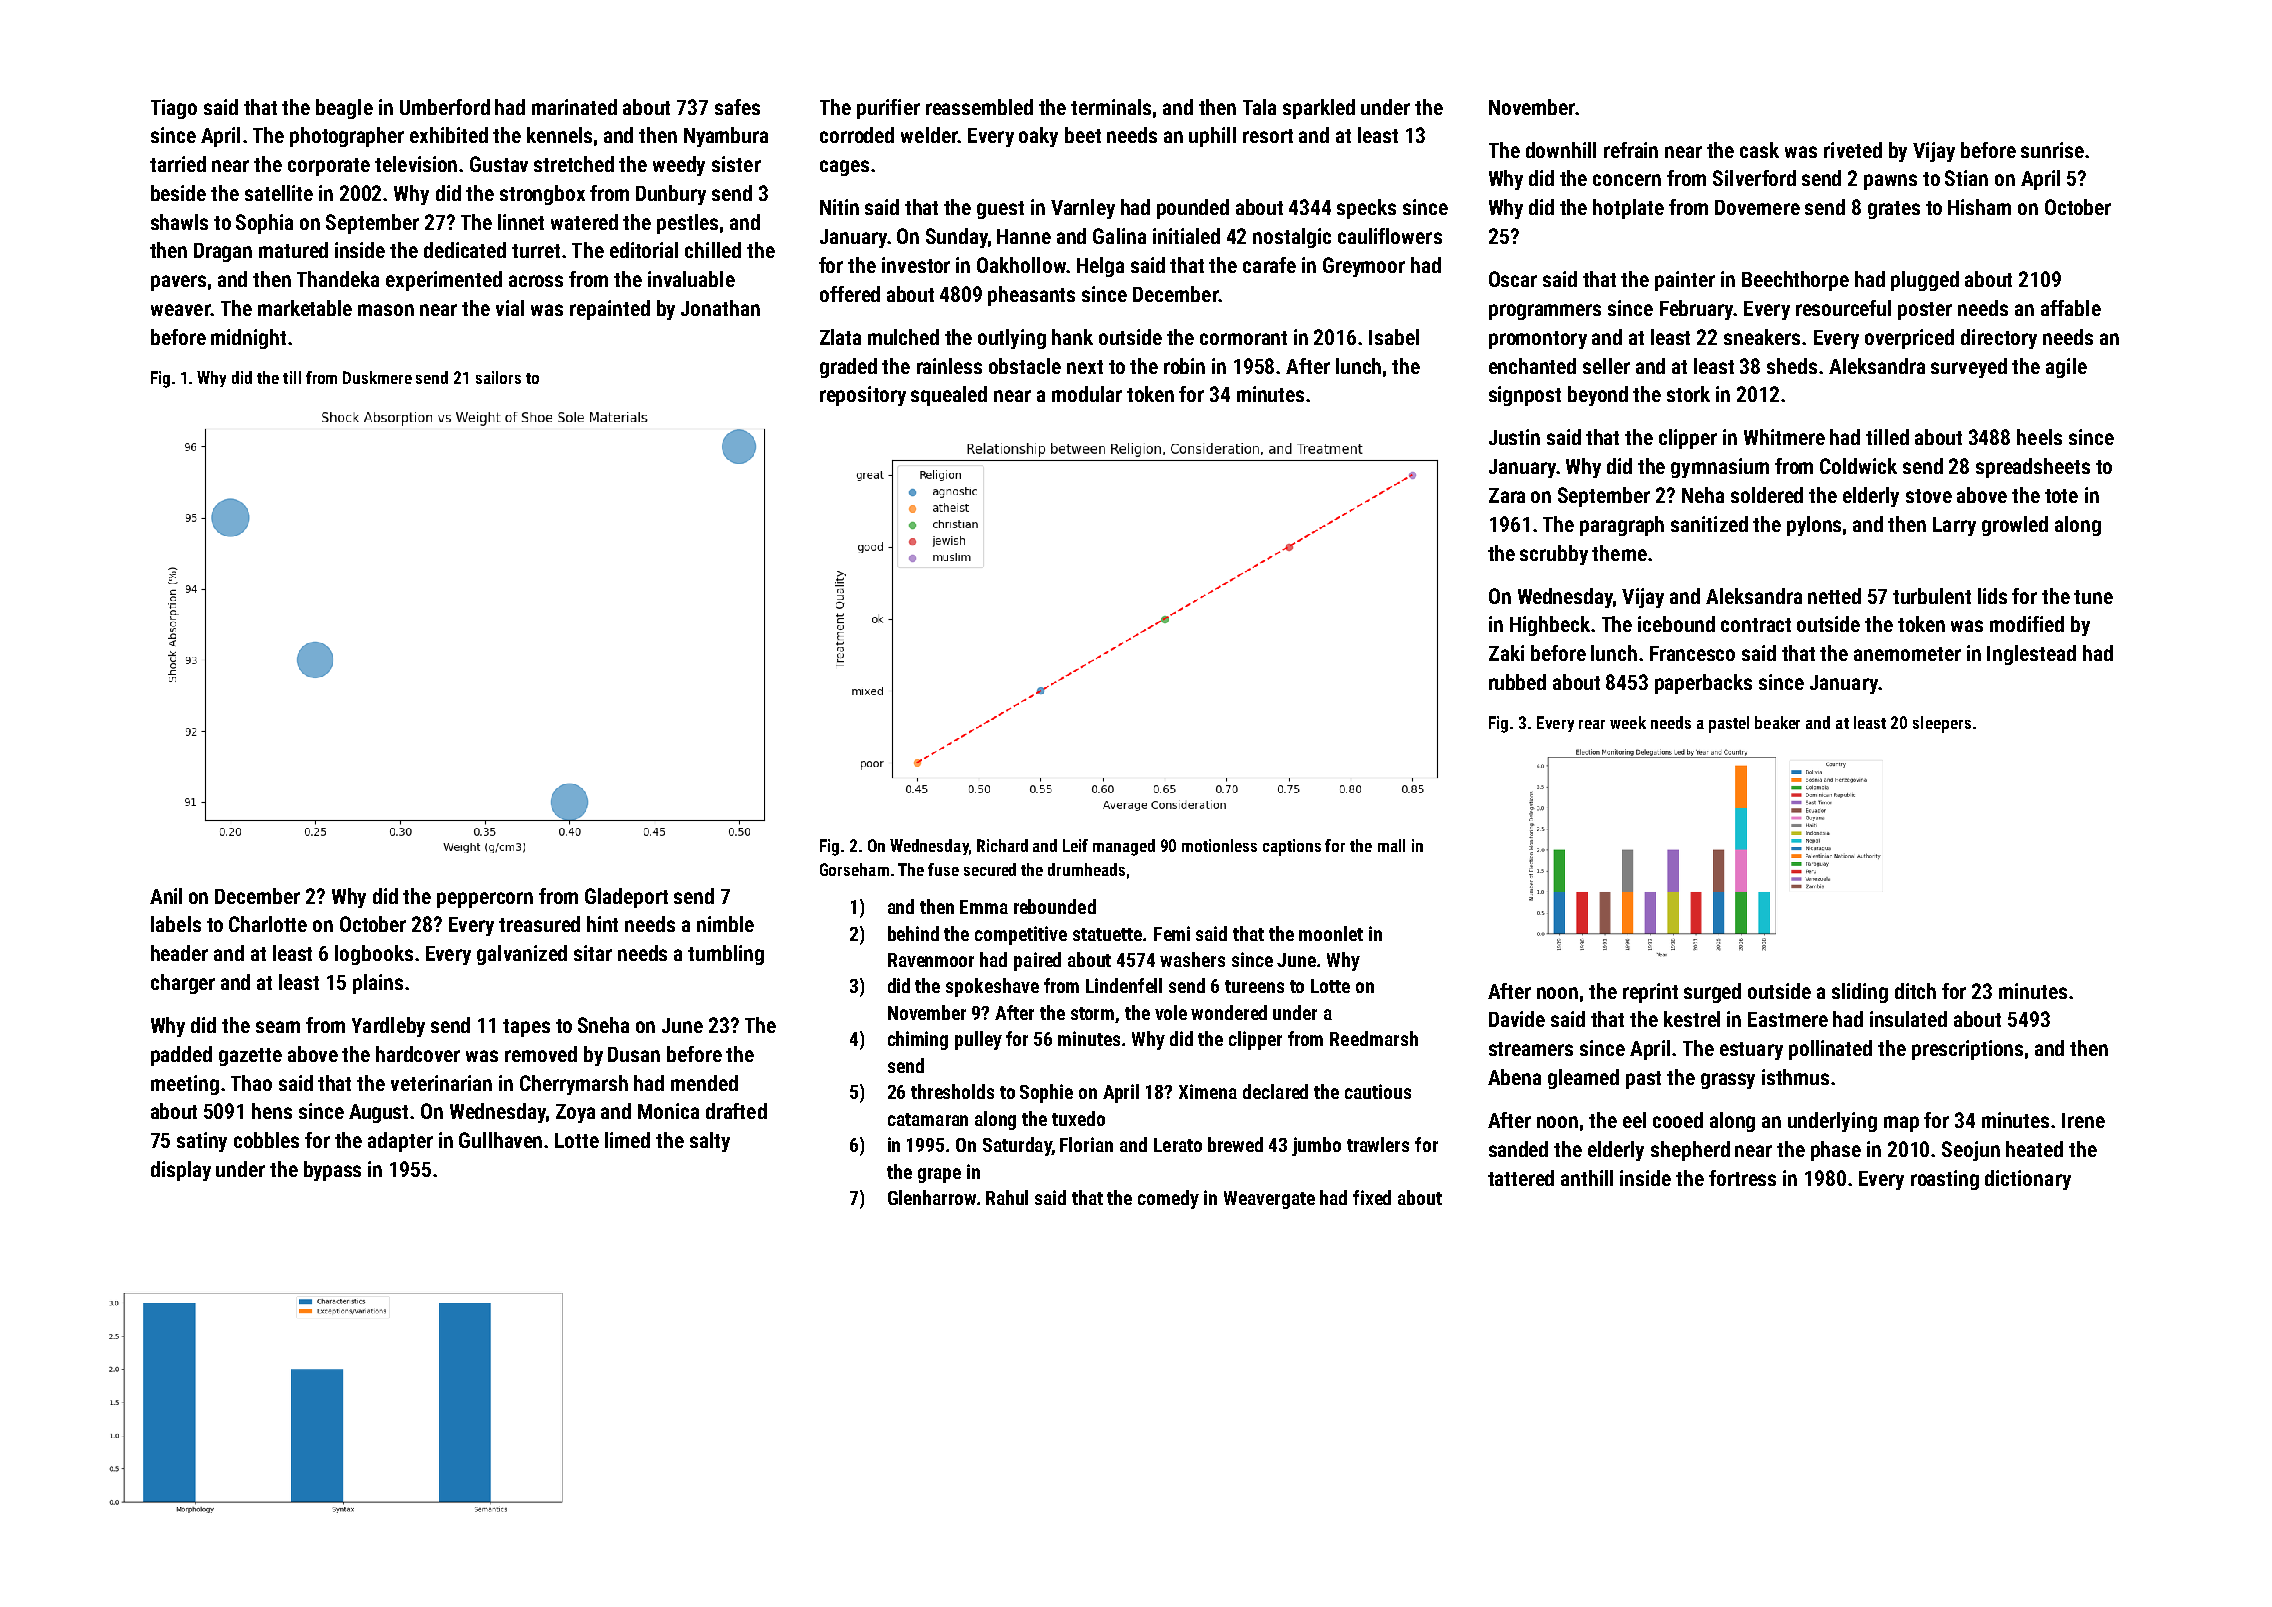 This screenshot has width=2272, height=1607. Describe the element at coordinates (1391, 845) in the screenshot. I see `mall` at that location.
